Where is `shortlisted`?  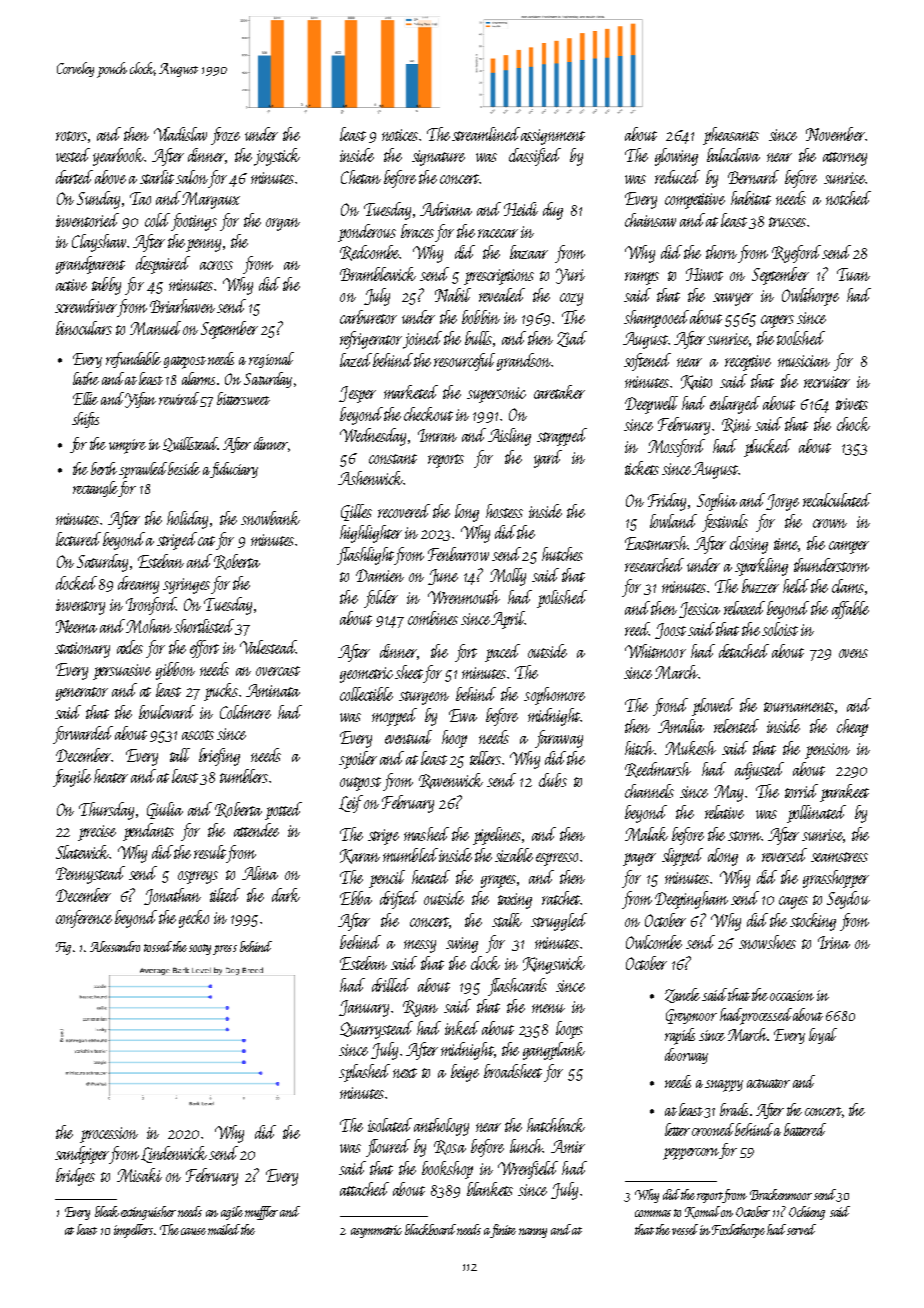 shortlisted is located at coordinates (204, 626).
